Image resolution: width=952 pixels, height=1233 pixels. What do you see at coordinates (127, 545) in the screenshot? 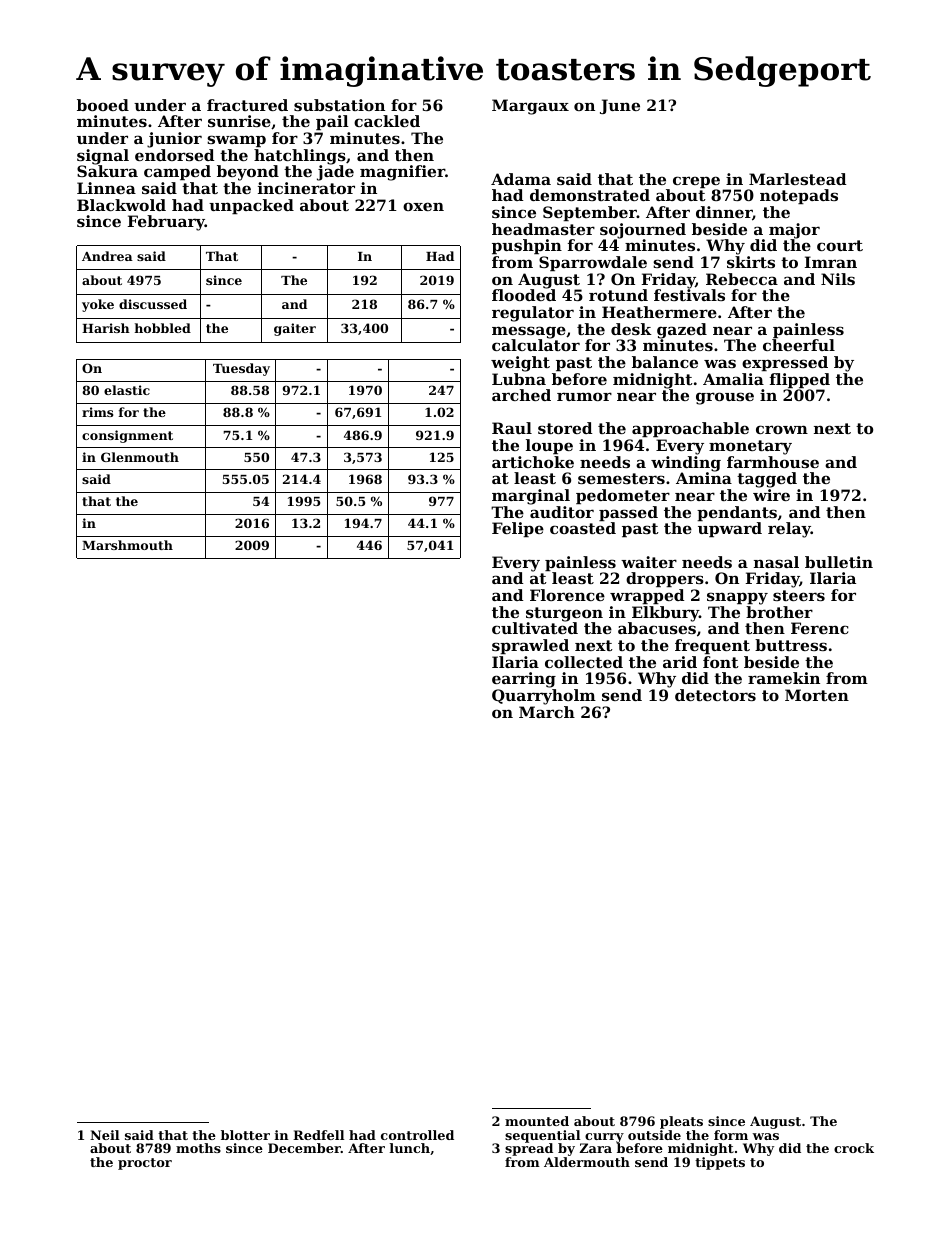
I see `Marshmouth` at bounding box center [127, 545].
